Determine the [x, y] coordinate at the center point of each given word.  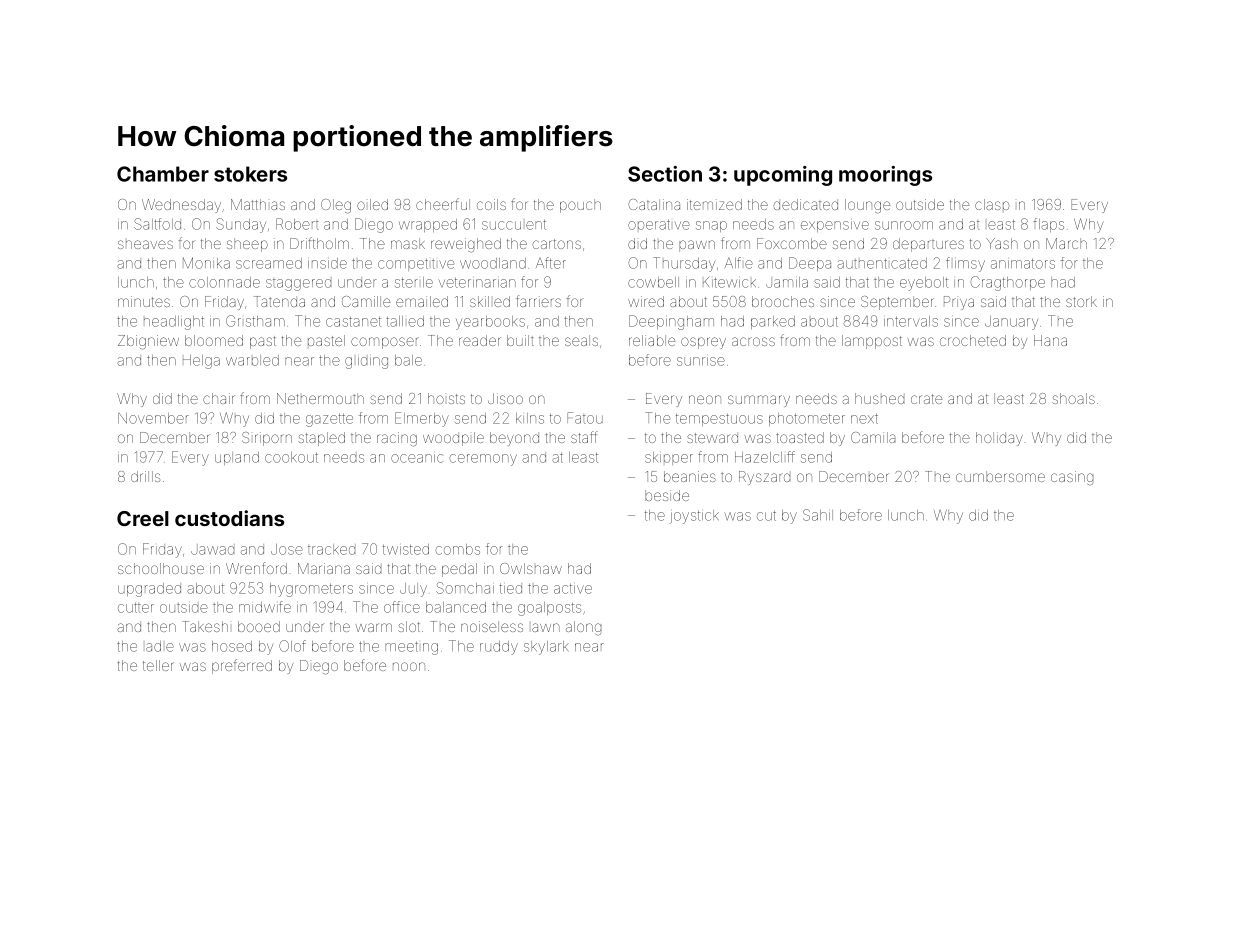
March [1066, 243]
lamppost [872, 342]
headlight [174, 323]
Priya [959, 303]
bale [408, 360]
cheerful [443, 204]
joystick [694, 517]
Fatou [585, 418]
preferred [242, 666]
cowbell [653, 282]
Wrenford [256, 568]
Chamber [163, 174]
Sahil [818, 515]
